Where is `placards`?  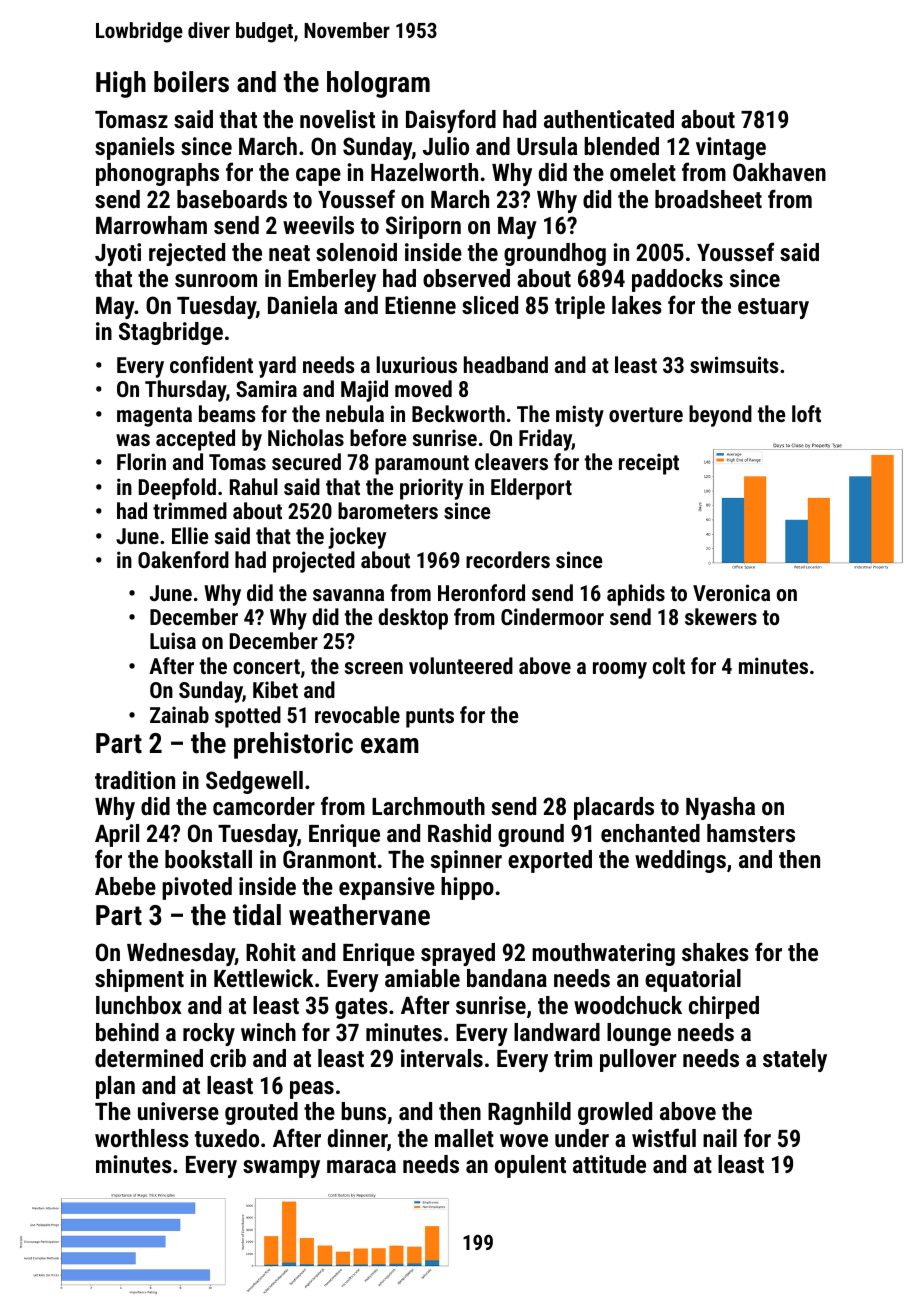
placards is located at coordinates (614, 808).
